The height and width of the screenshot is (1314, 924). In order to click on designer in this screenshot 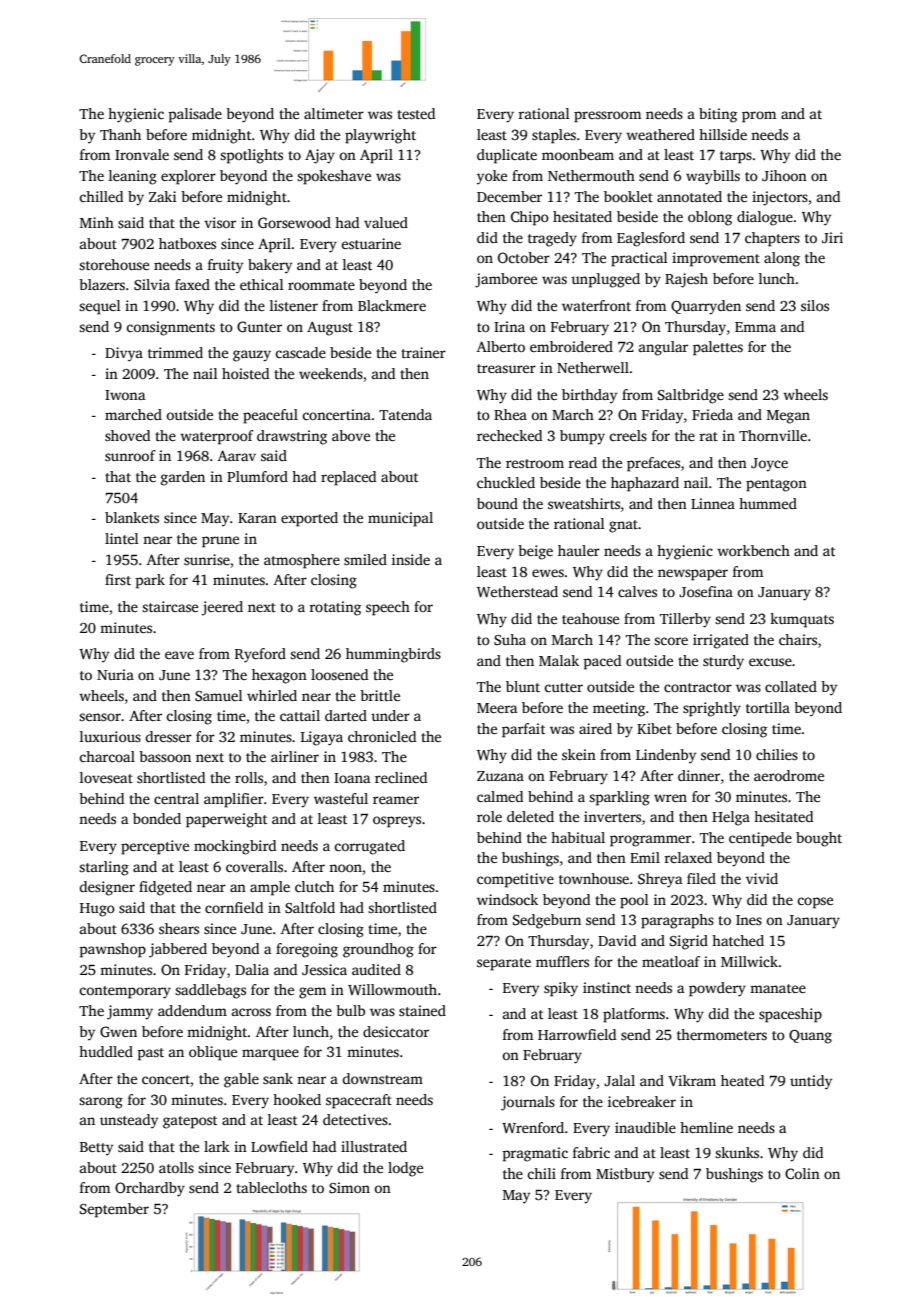, I will do `click(107, 888)`.
